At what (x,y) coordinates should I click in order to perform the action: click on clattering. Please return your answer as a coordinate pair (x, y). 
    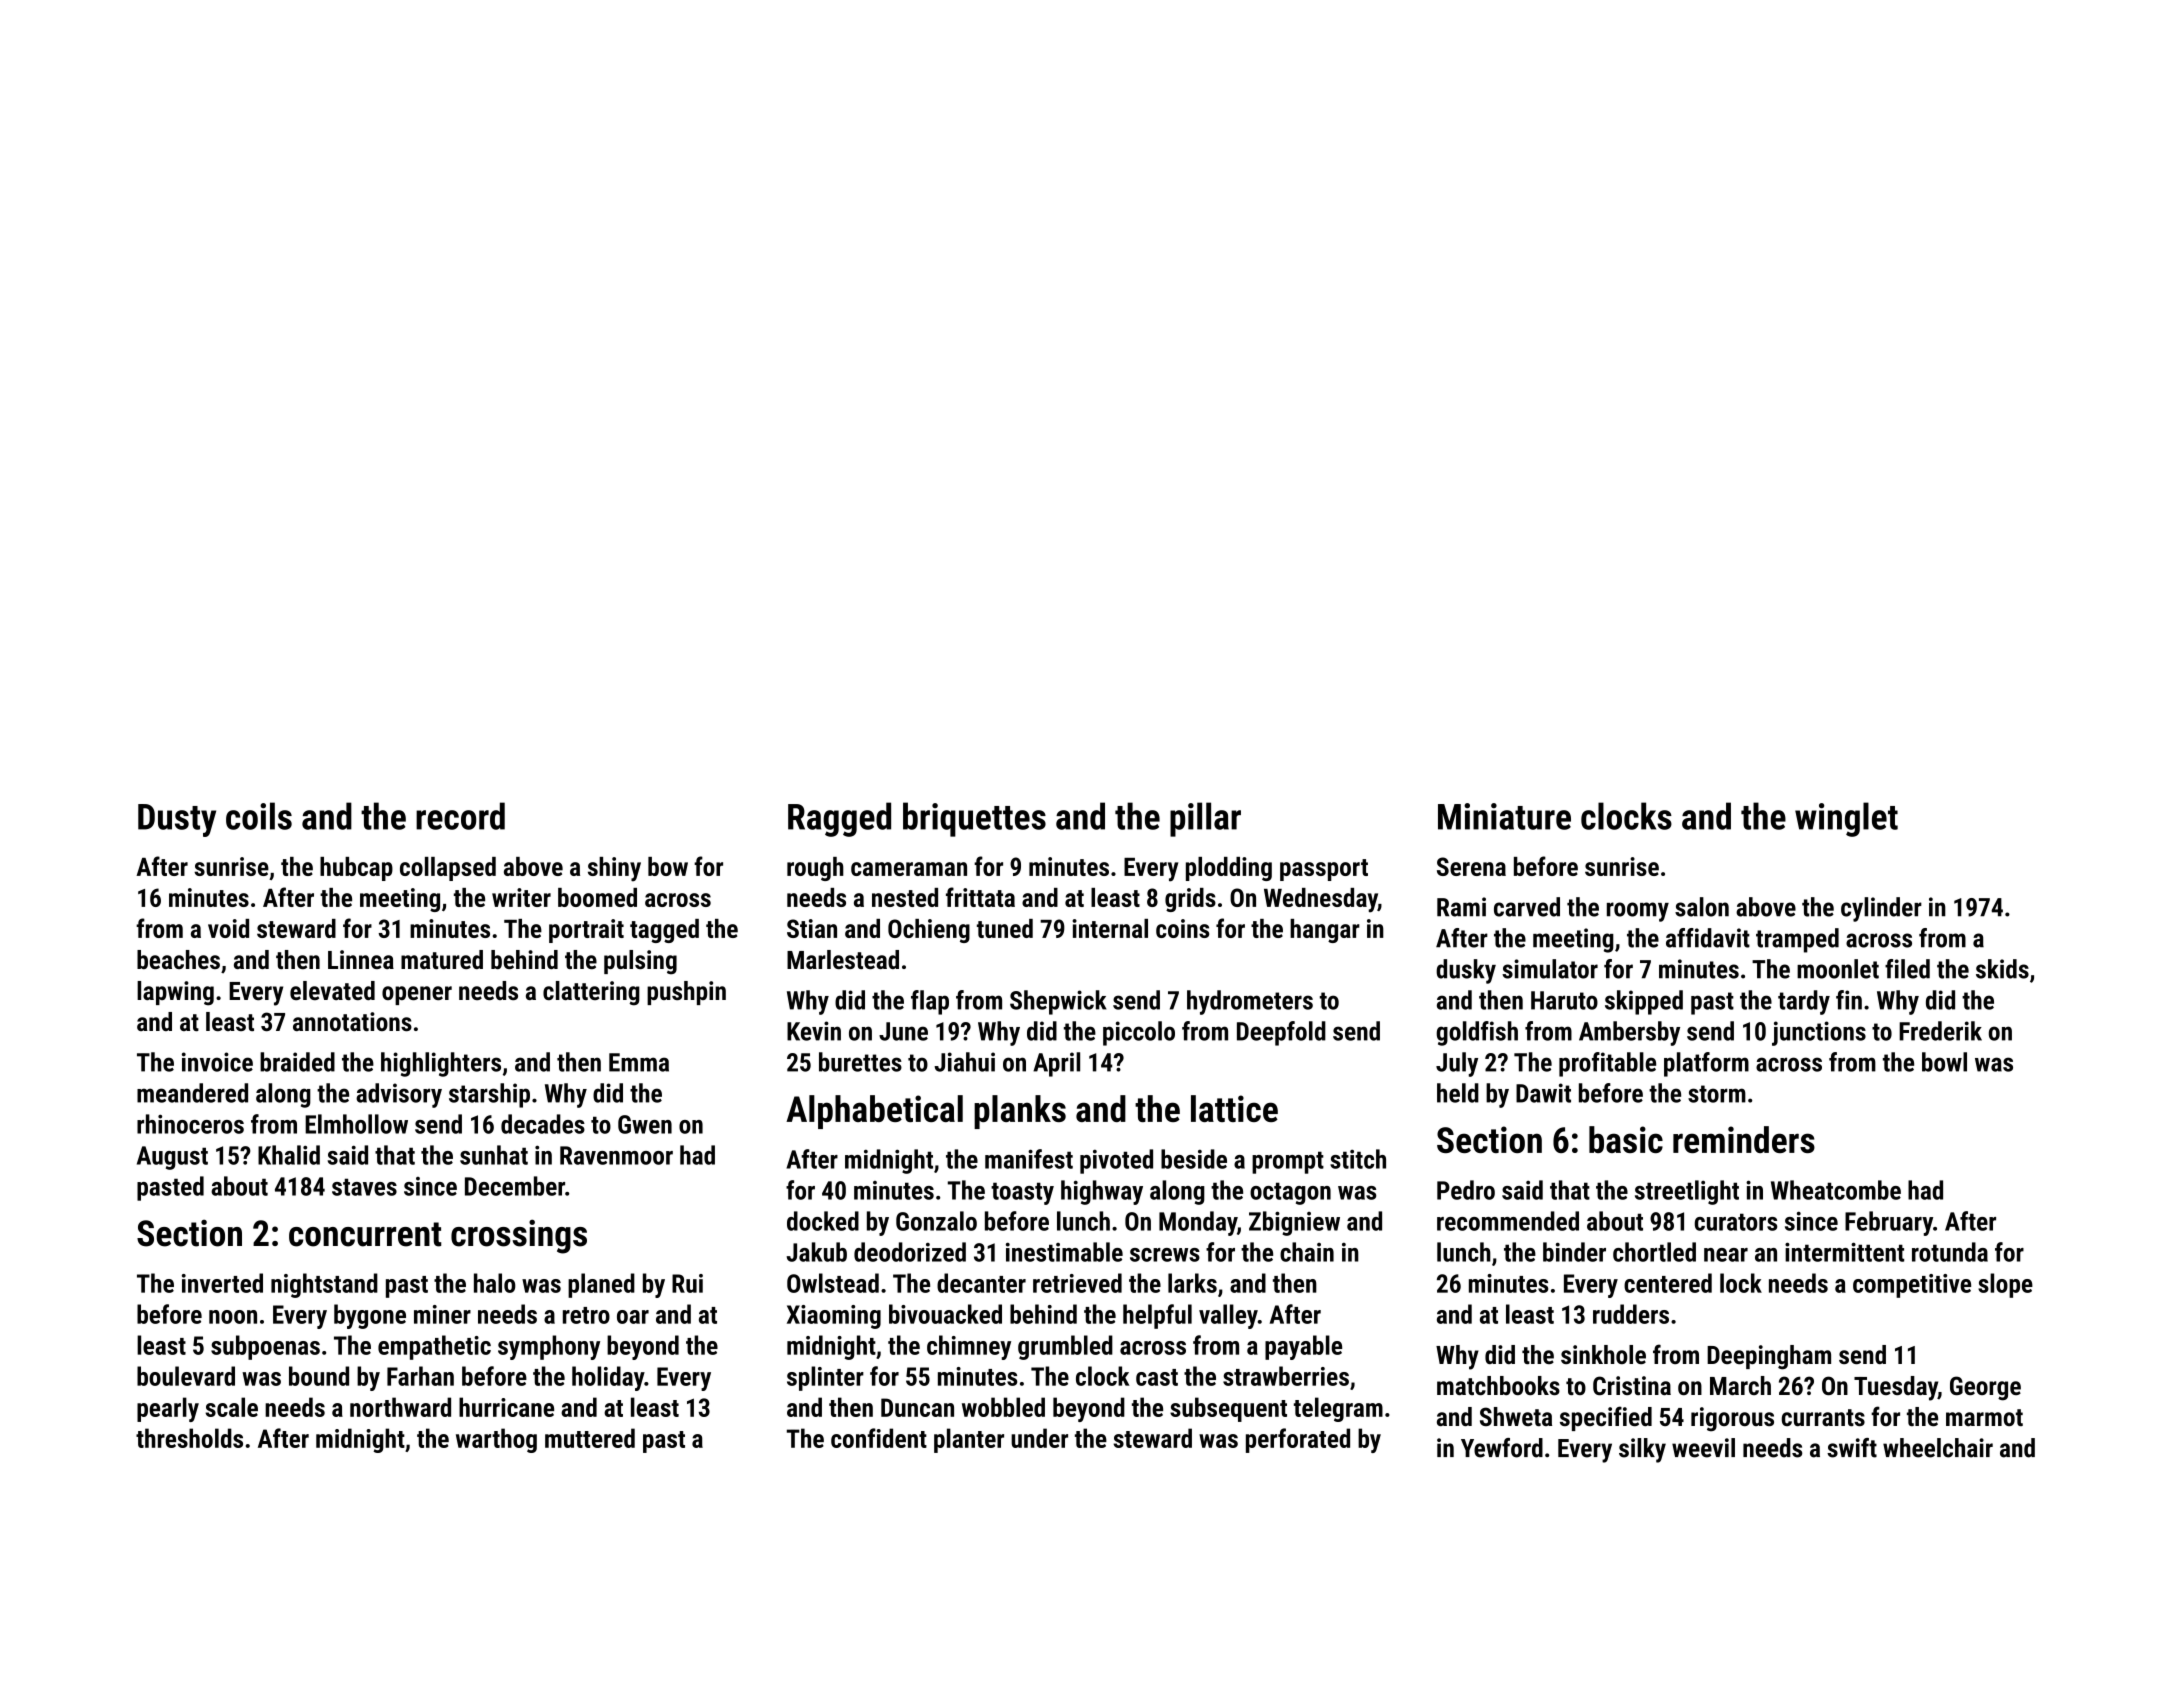
    Looking at the image, I should click on (591, 993).
